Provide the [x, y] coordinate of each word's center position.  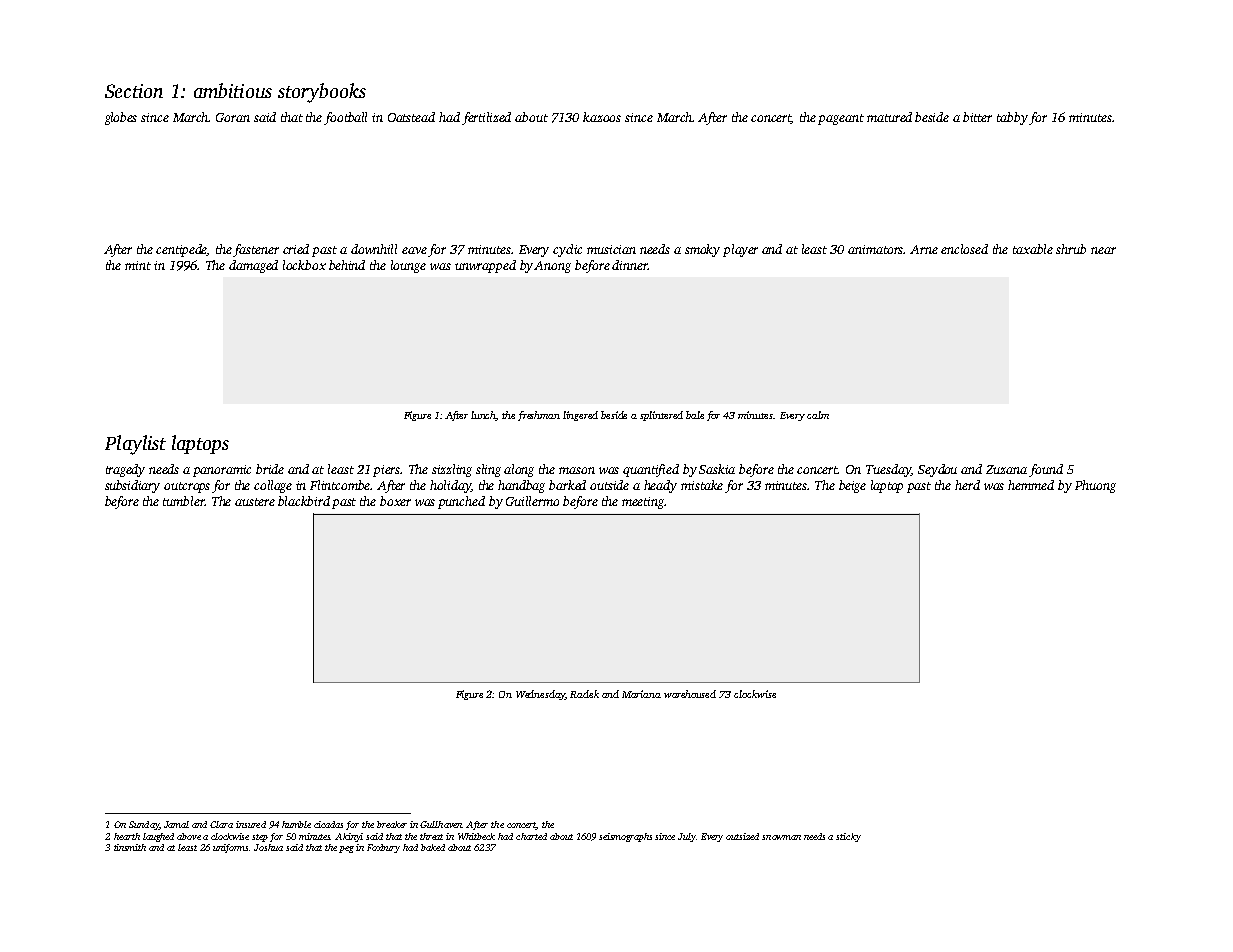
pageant [841, 119]
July [687, 837]
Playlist [135, 445]
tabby [1012, 118]
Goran [233, 117]
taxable [1033, 249]
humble [296, 824]
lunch [483, 416]
